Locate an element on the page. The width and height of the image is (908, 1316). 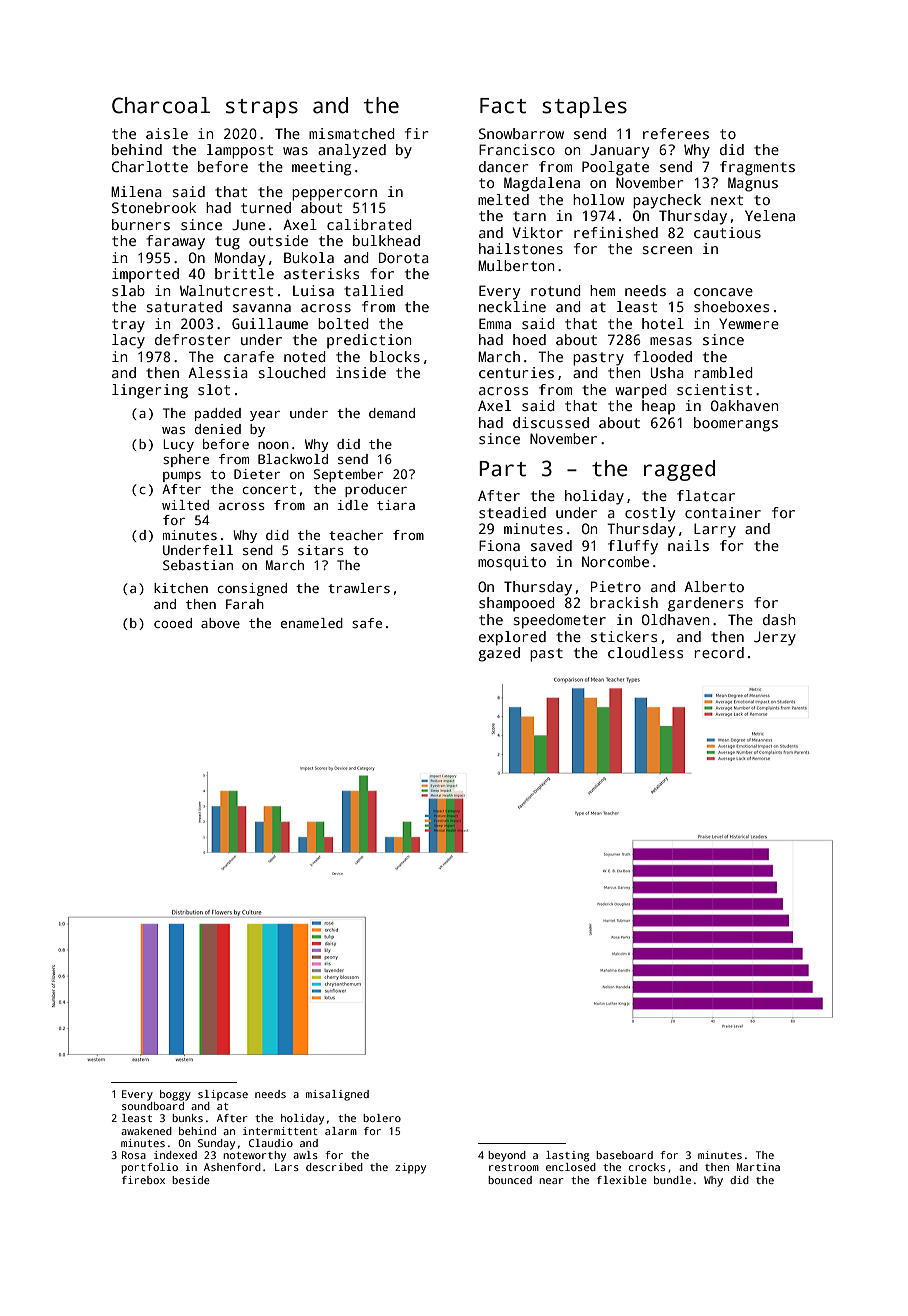
Milena is located at coordinates (136, 191).
